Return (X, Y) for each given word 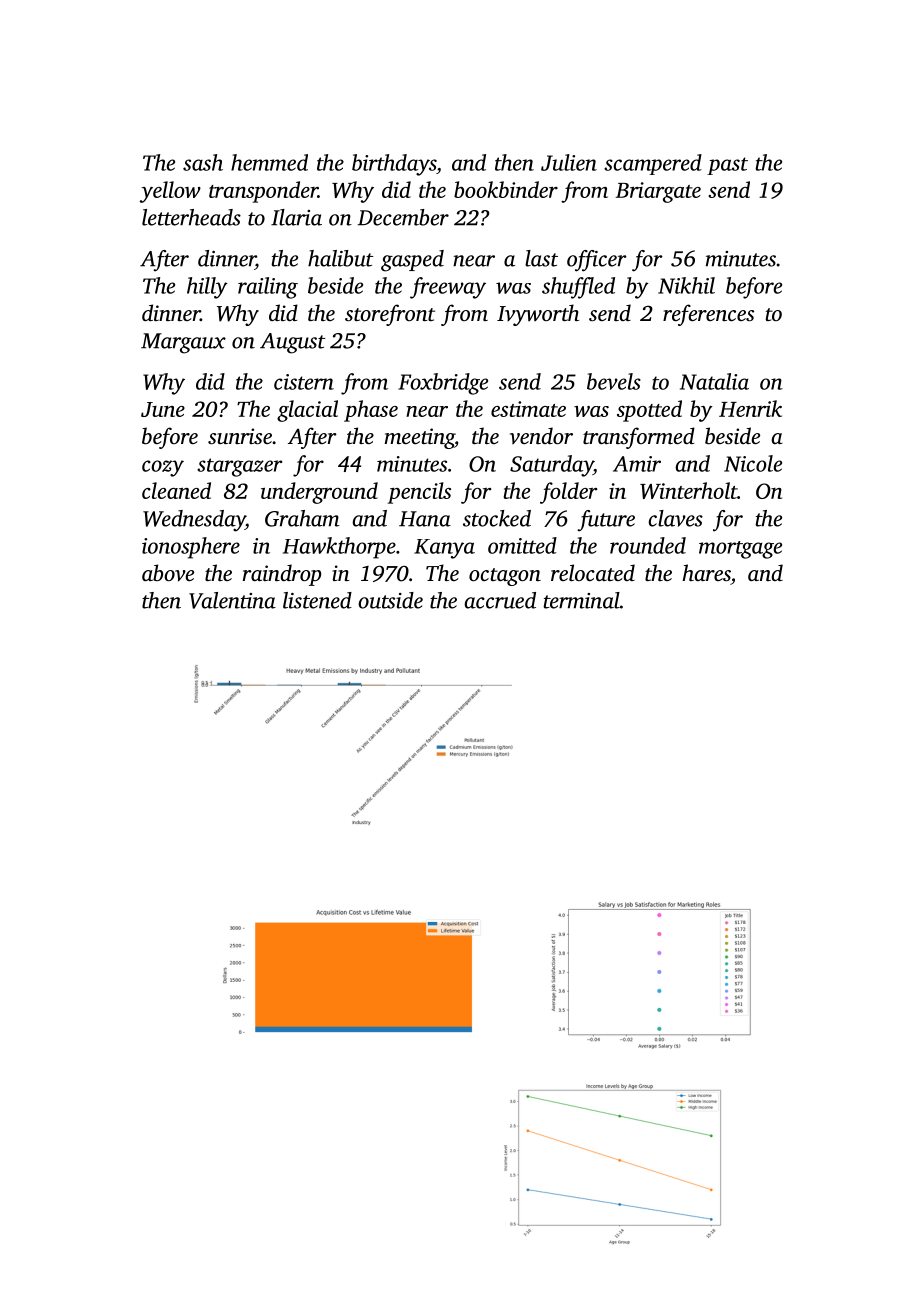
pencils (419, 493)
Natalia (714, 381)
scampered (653, 164)
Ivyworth (538, 315)
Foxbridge (443, 384)
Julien (569, 162)
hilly (207, 288)
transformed (639, 438)
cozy (163, 468)
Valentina (232, 600)
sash (203, 162)
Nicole (753, 463)
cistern (304, 382)
